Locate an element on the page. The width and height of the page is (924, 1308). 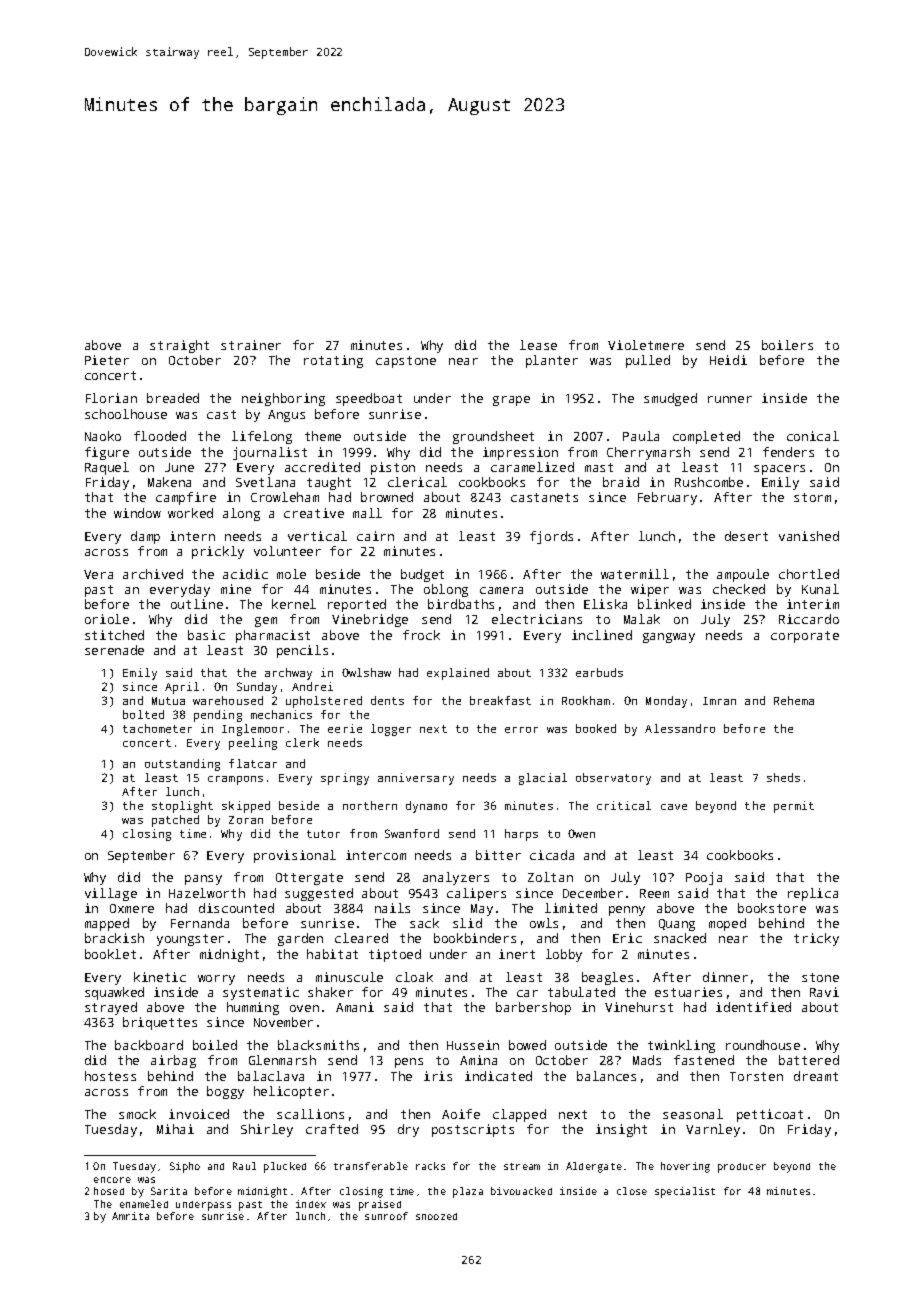
straight is located at coordinates (179, 346).
